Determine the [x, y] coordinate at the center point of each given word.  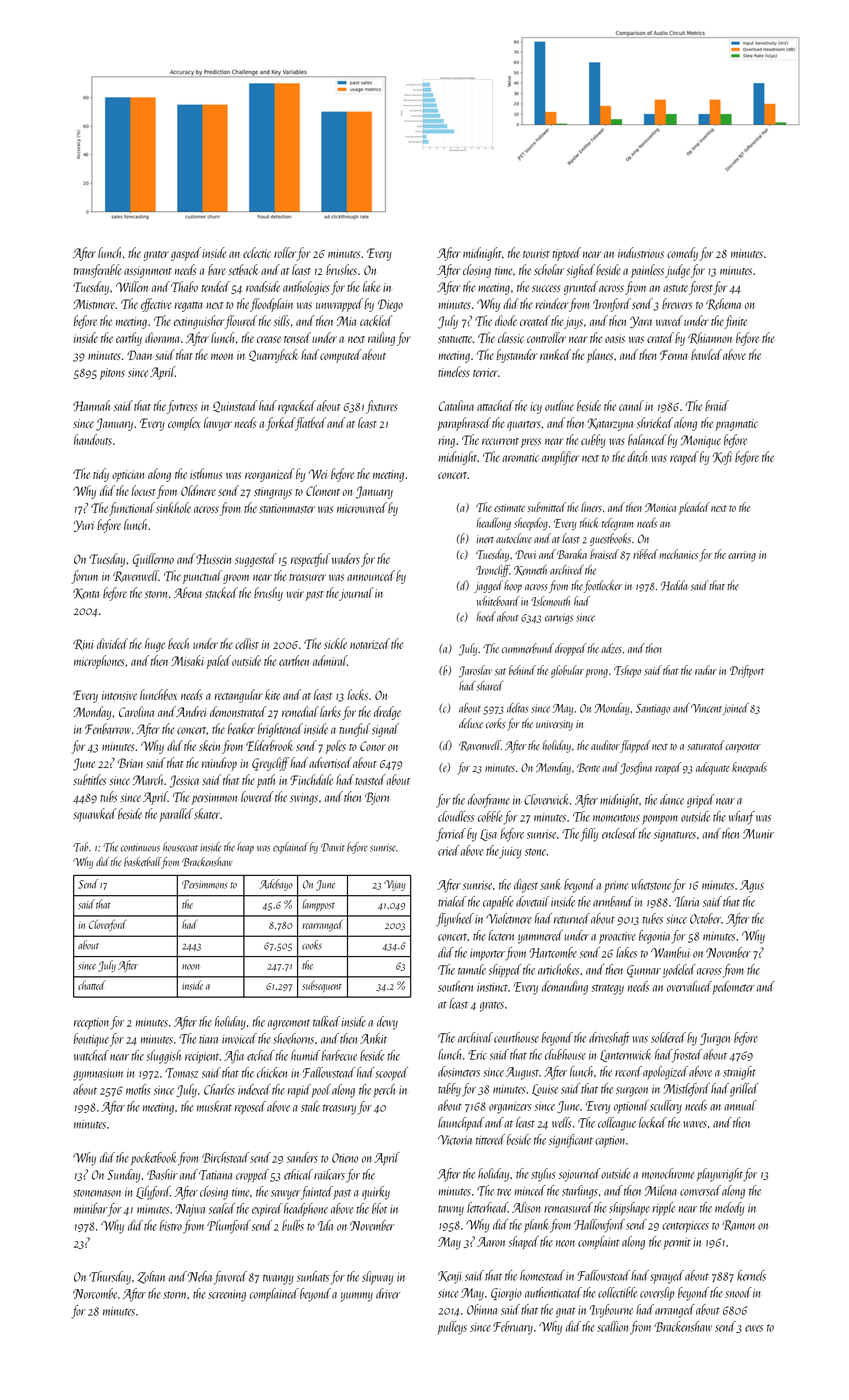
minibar [90, 1208]
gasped [186, 254]
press [531, 443]
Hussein [213, 559]
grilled [744, 1090]
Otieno [345, 1158]
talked [326, 1021]
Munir [758, 834]
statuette [455, 339]
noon [191, 967]
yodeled [679, 971]
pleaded [694, 508]
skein [209, 745]
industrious [641, 252]
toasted [370, 779]
